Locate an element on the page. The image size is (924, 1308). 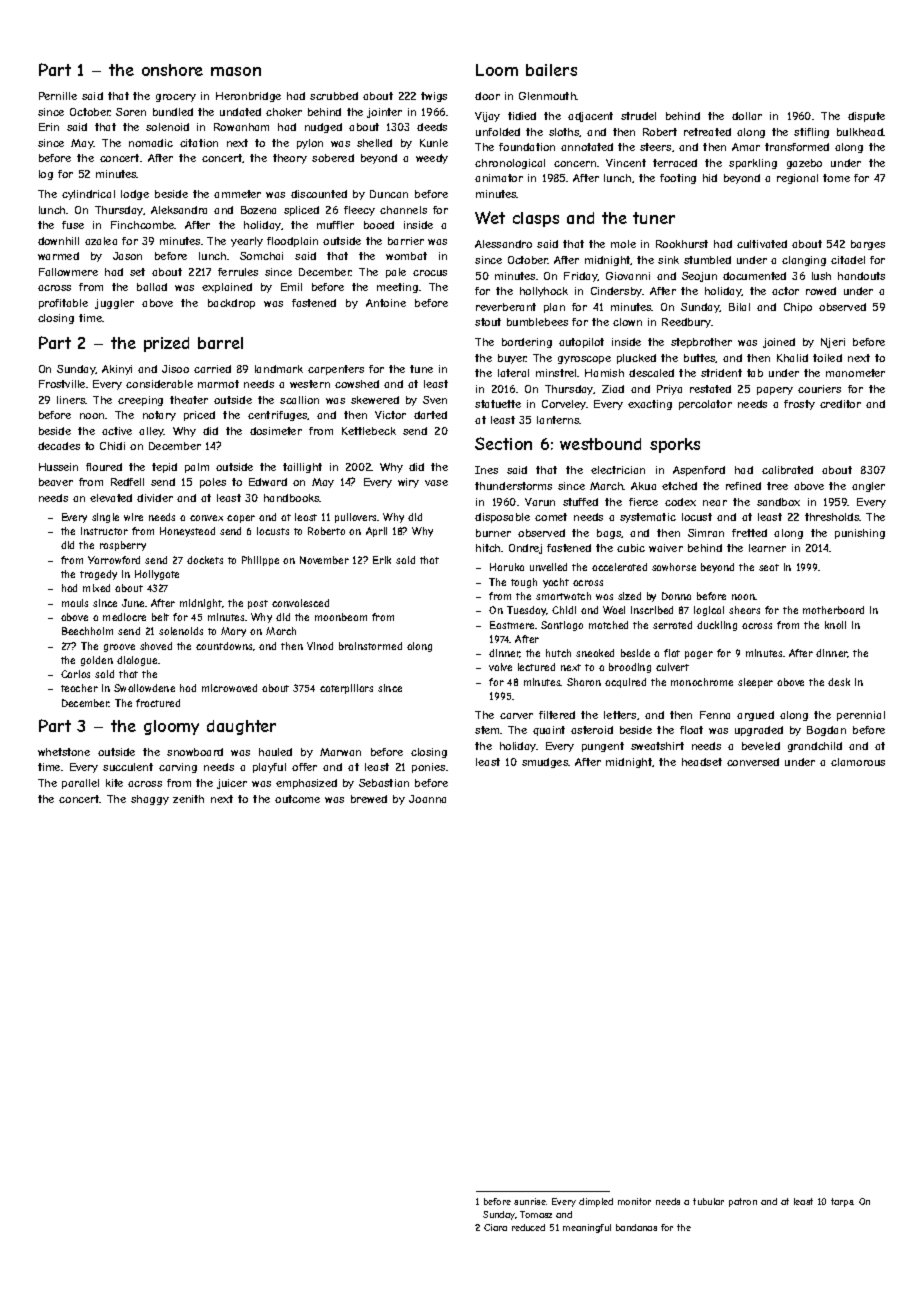
poles is located at coordinates (213, 483).
